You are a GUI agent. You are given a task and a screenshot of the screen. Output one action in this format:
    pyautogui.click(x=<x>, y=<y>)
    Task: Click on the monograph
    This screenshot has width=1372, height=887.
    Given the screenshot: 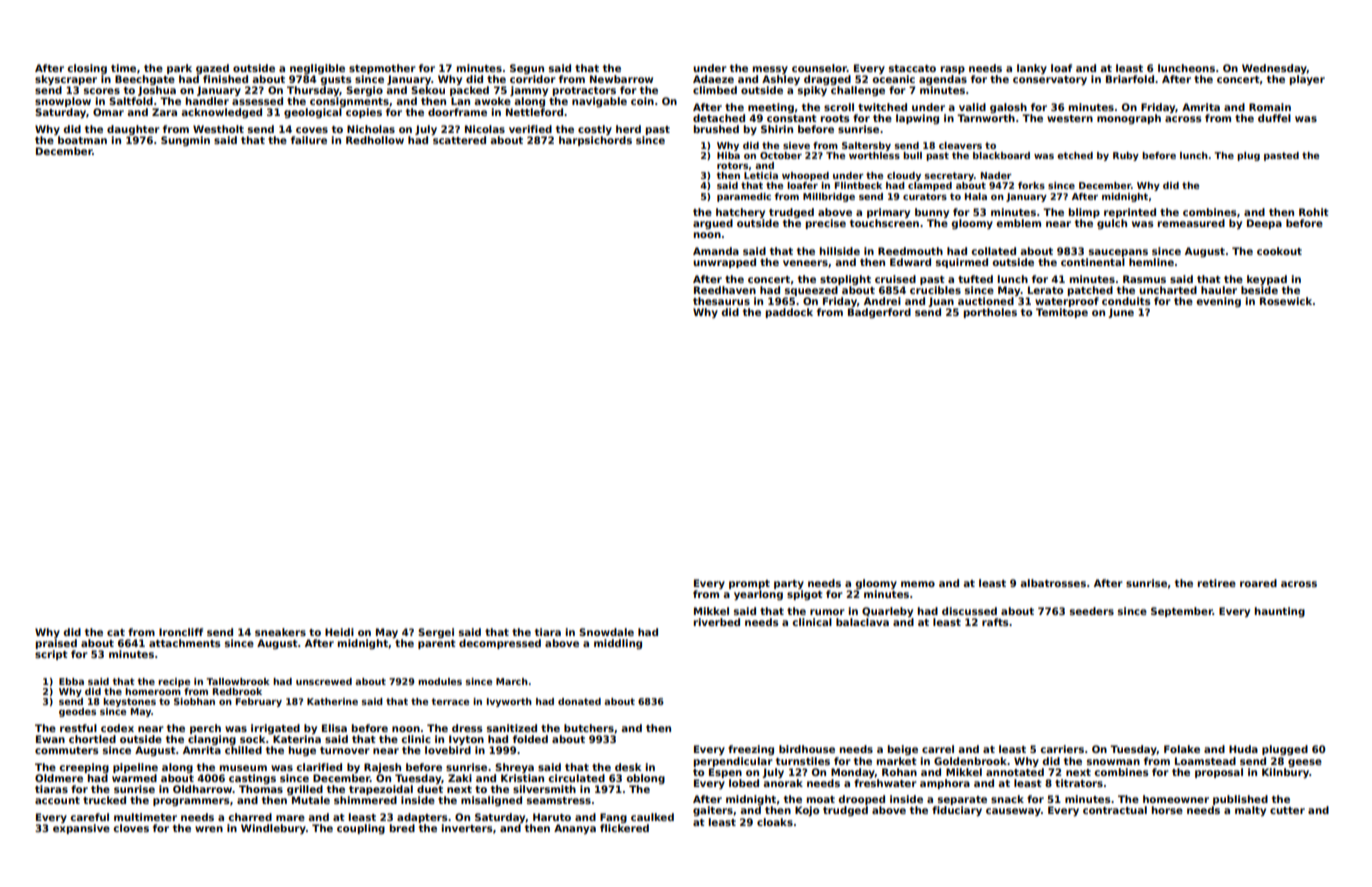 What is the action you would take?
    pyautogui.click(x=1129, y=119)
